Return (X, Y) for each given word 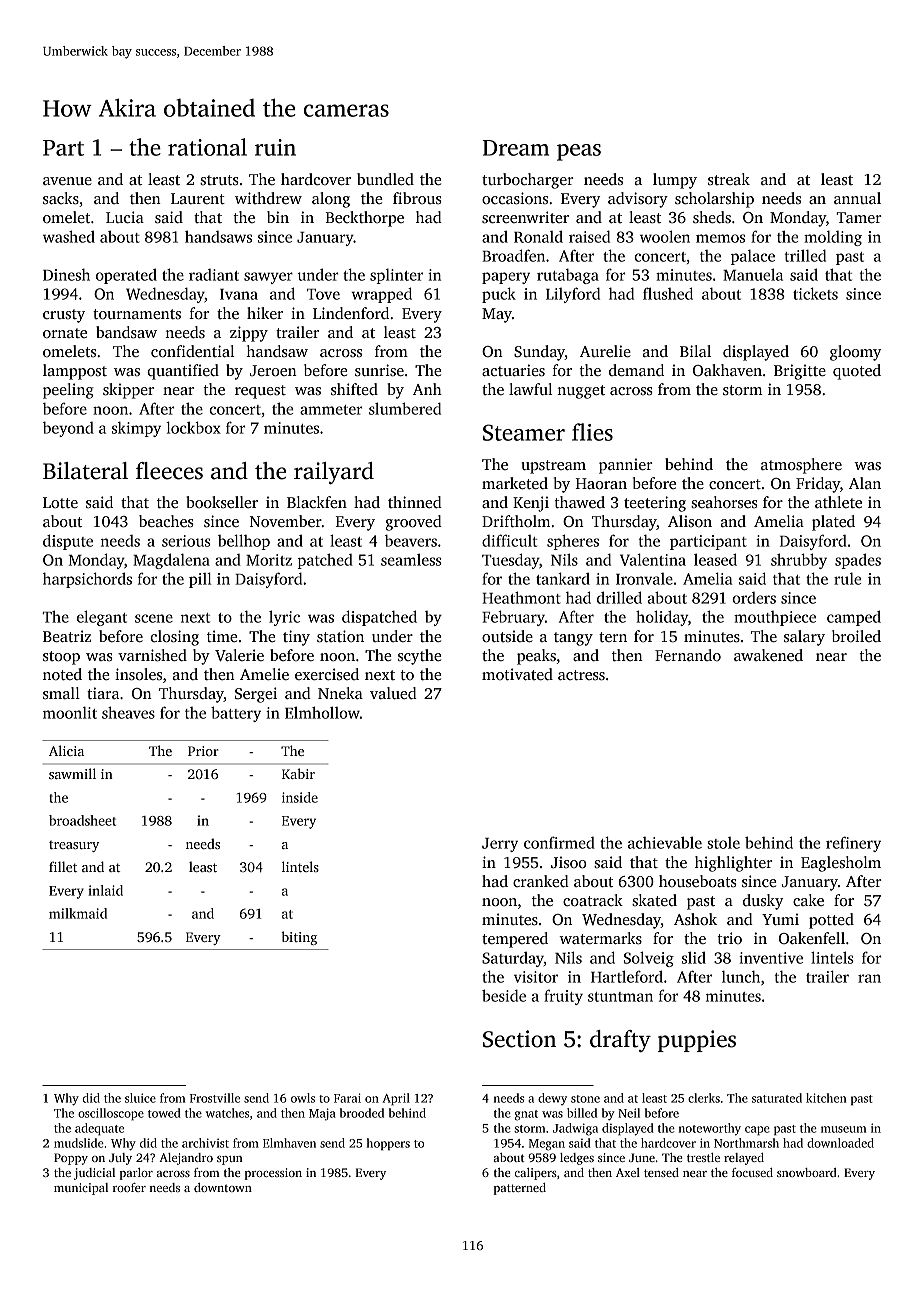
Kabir (298, 773)
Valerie (239, 655)
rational (207, 147)
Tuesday (510, 561)
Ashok (695, 919)
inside (300, 797)
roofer (129, 1187)
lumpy (675, 181)
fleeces (169, 471)
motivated (517, 674)
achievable (665, 842)
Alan (865, 483)
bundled (385, 179)
